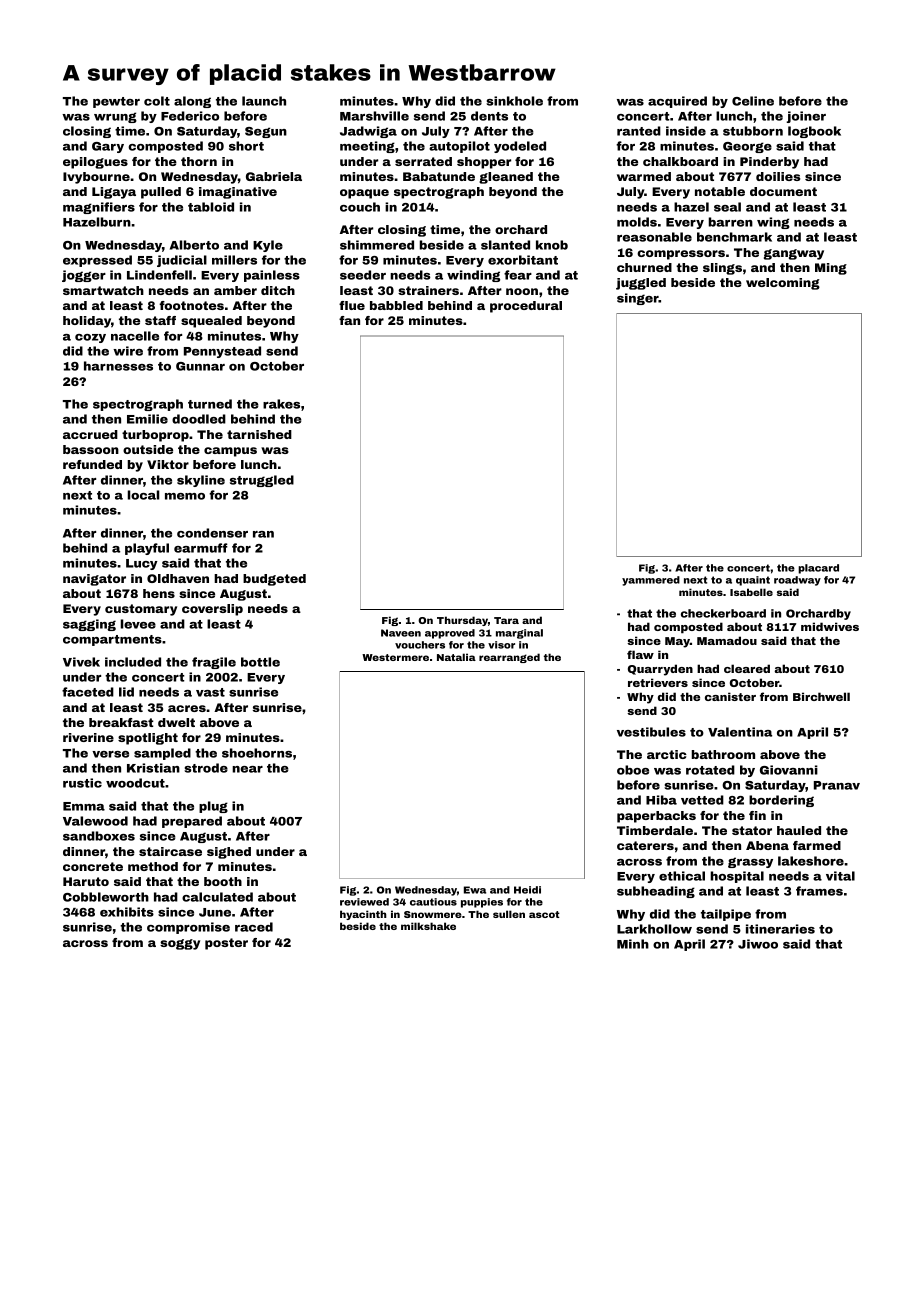 The width and height of the image is (924, 1308). Describe the element at coordinates (262, 481) in the image. I see `struggled` at that location.
